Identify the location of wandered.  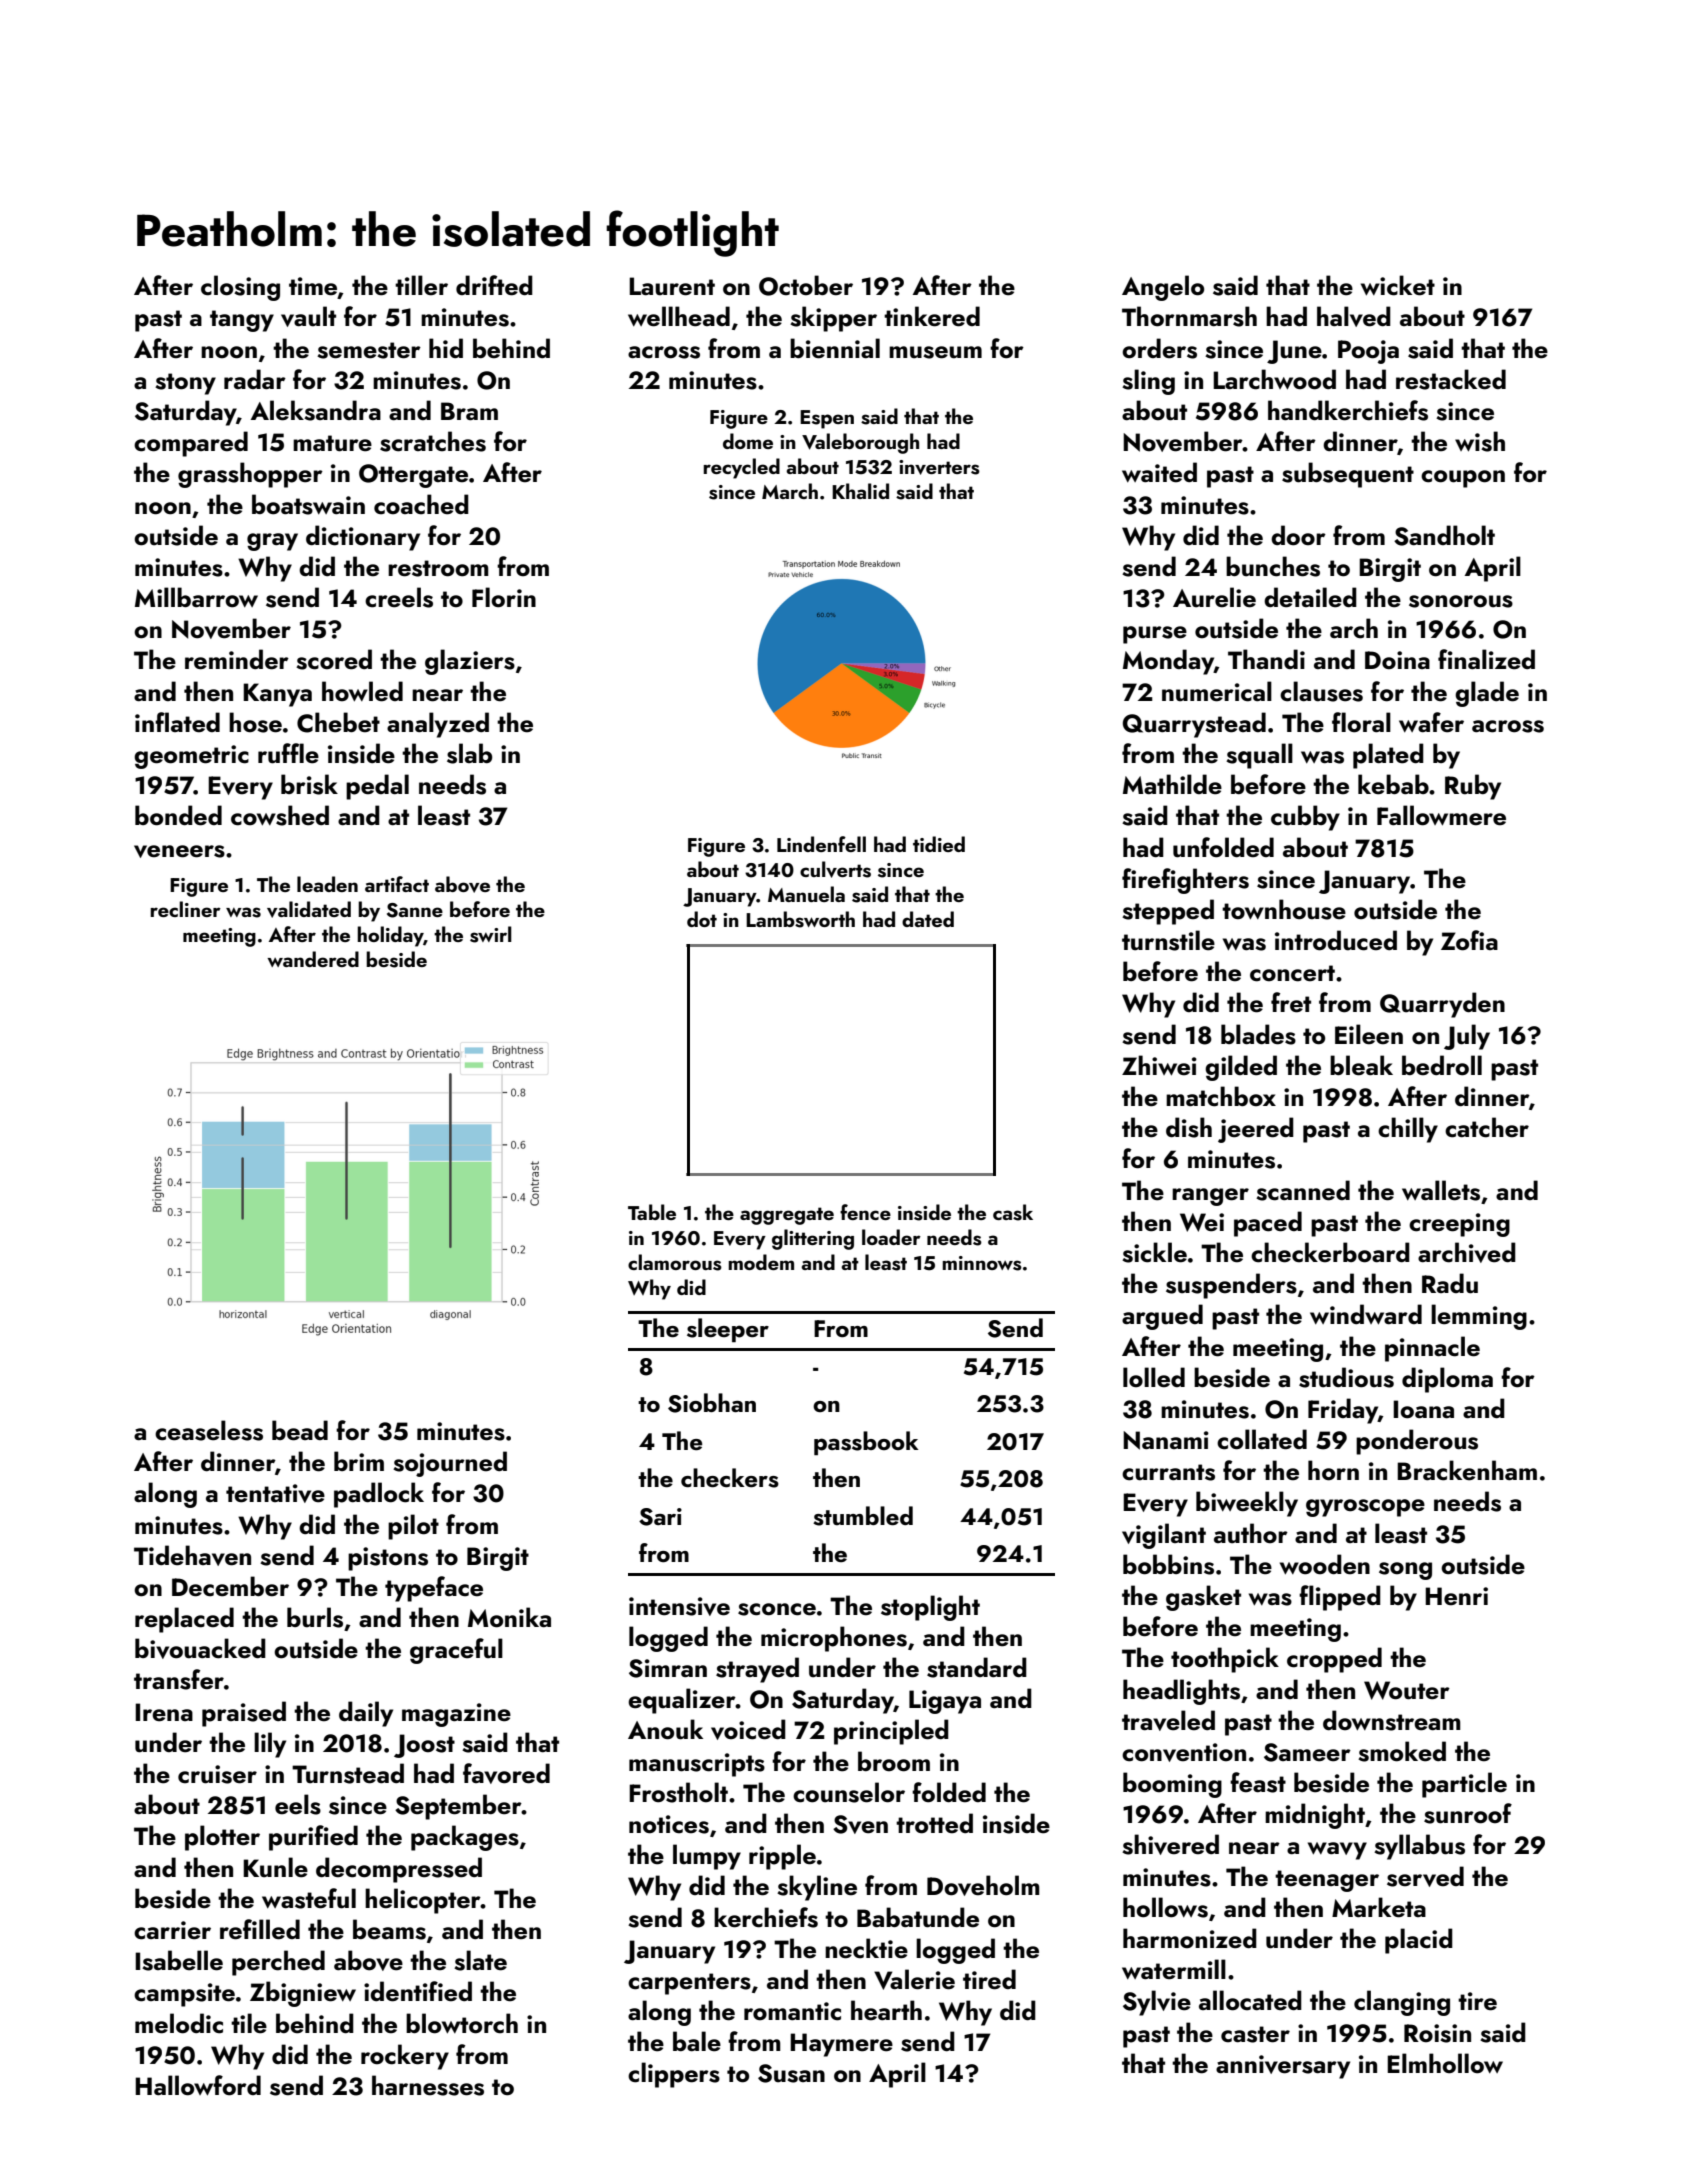
(313, 959).
